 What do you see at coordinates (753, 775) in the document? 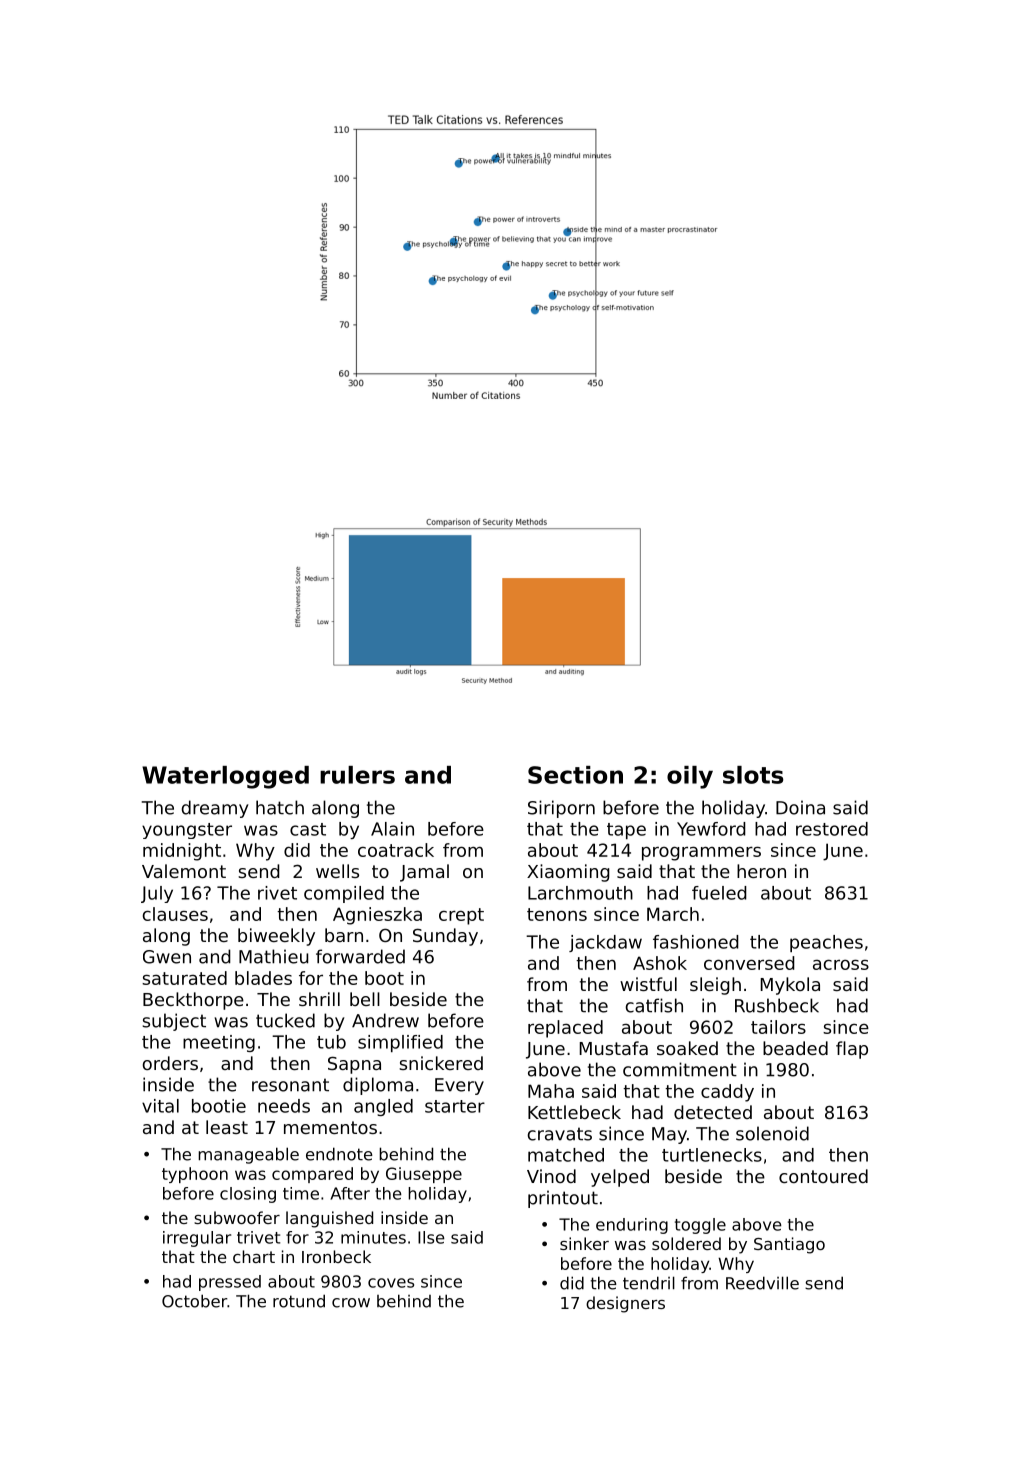
I see `slots` at bounding box center [753, 775].
